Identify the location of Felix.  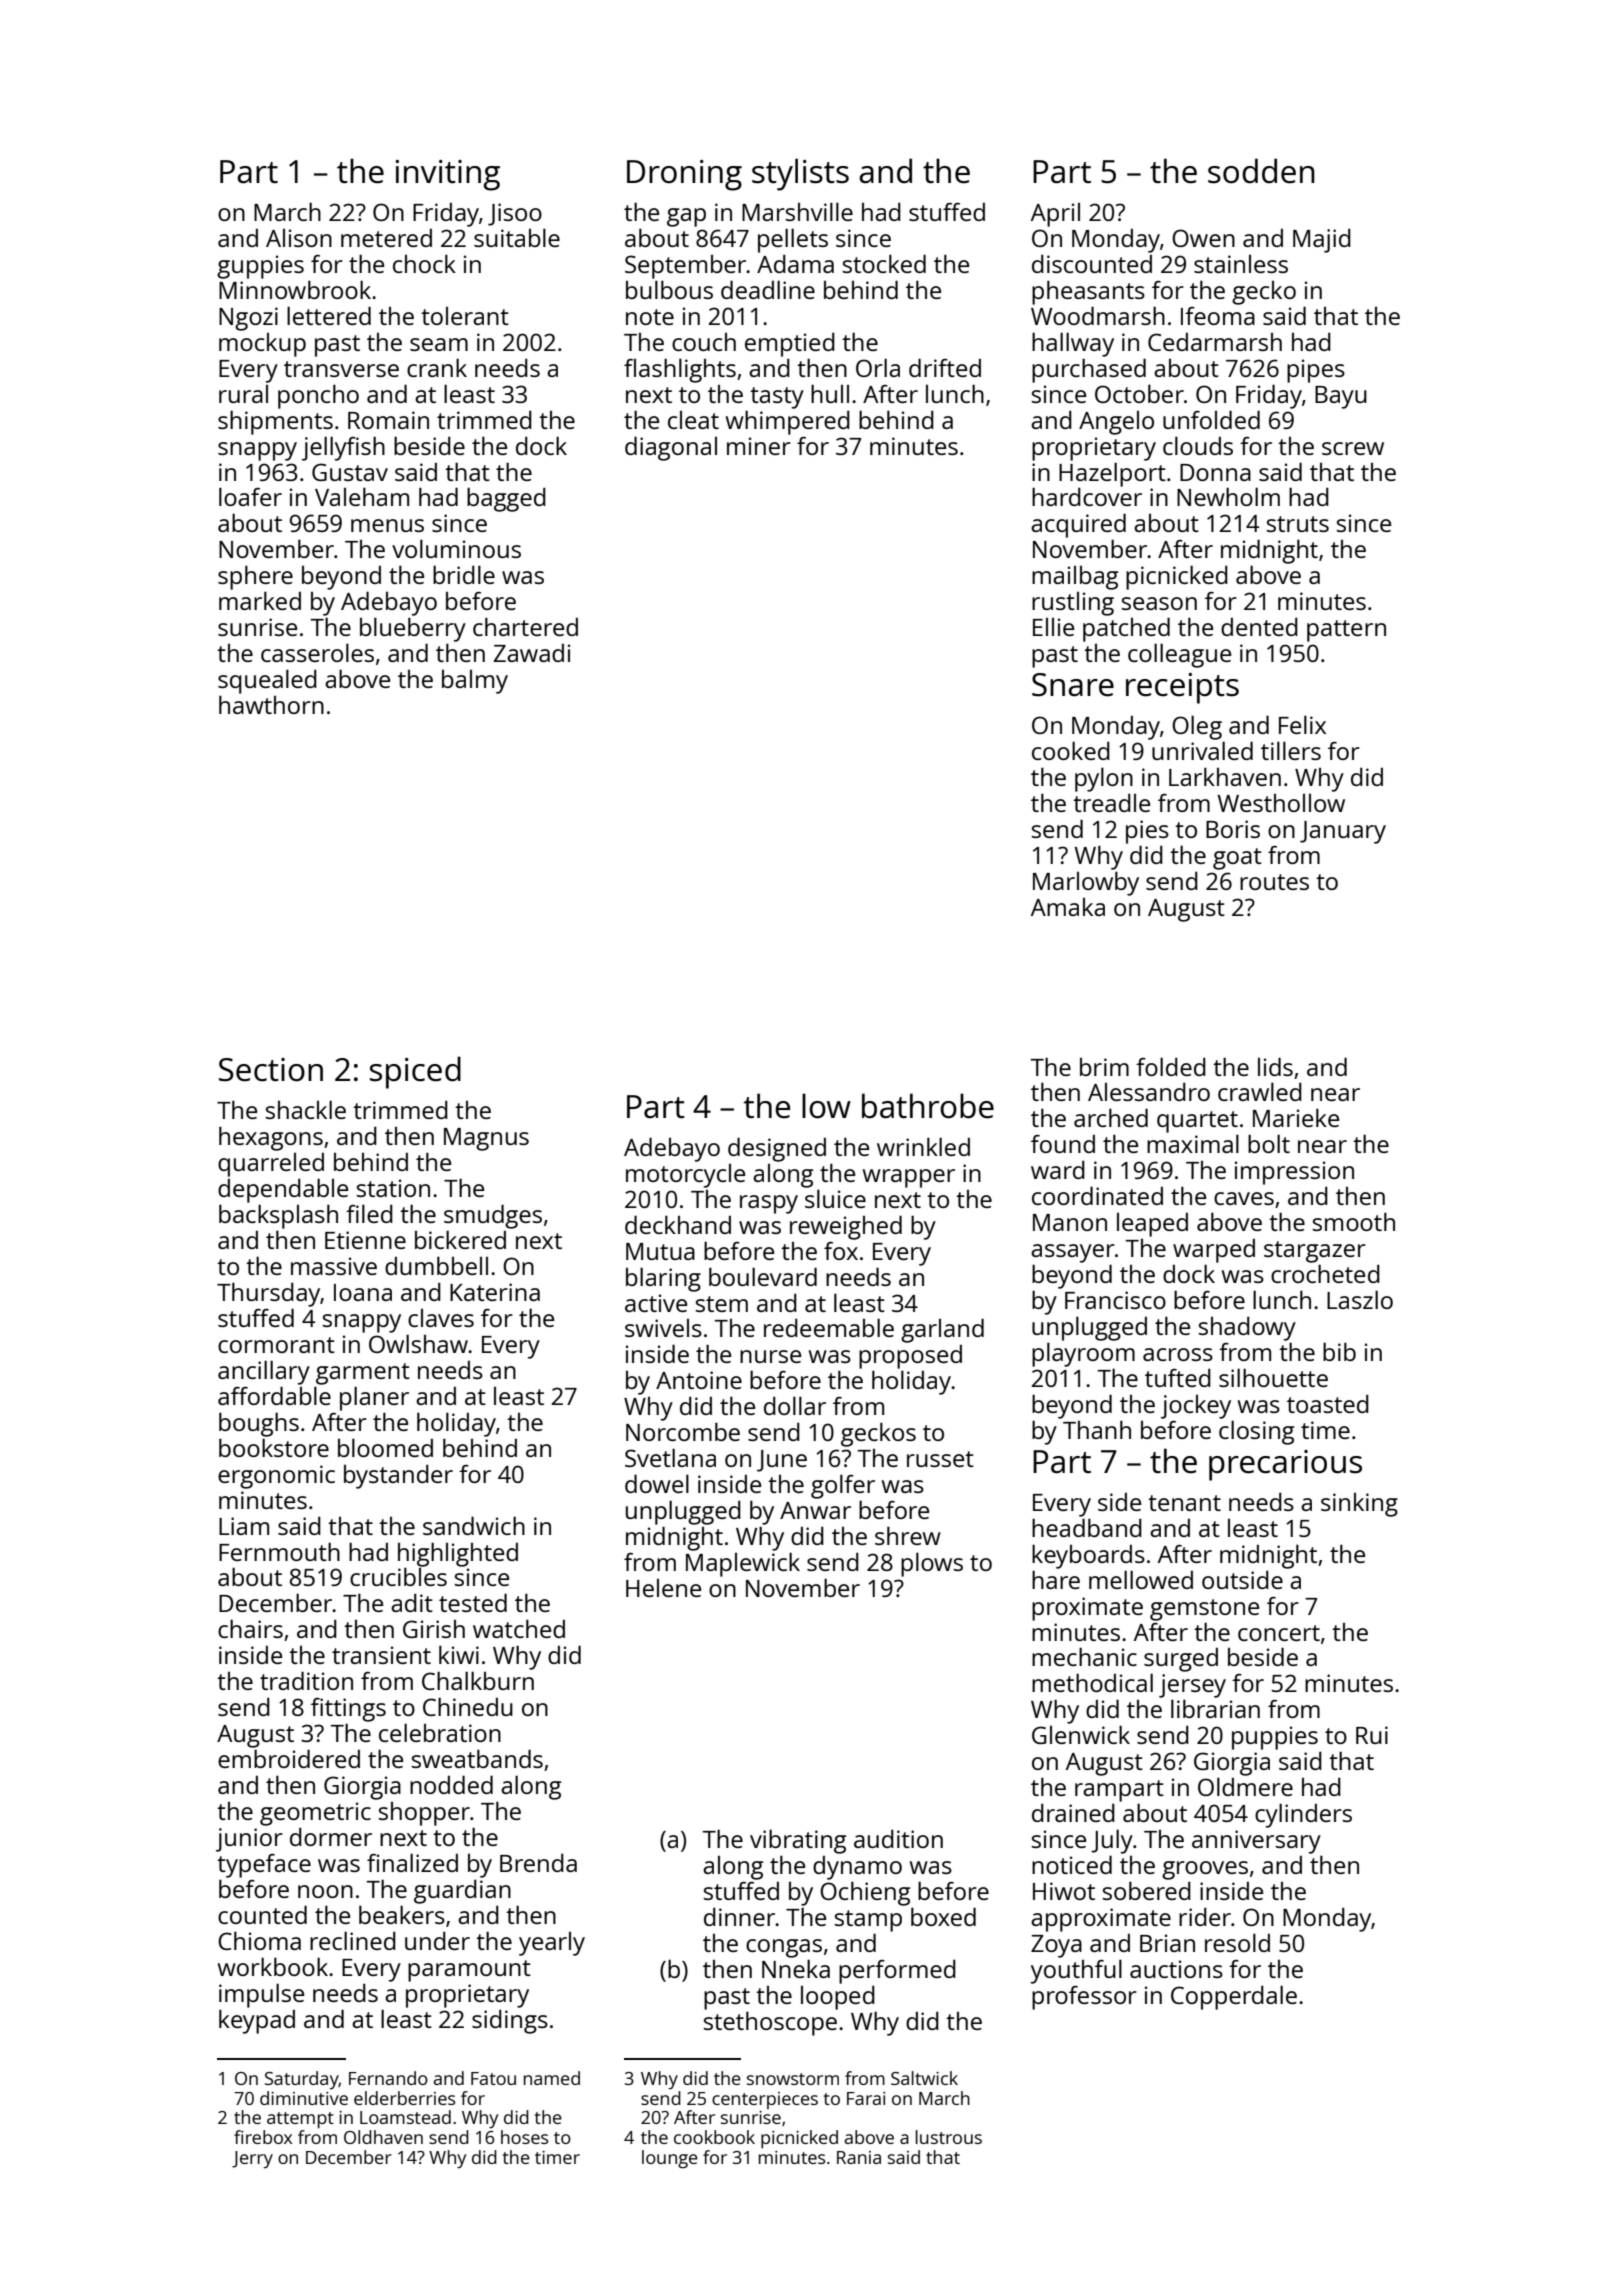
(1302, 724).
